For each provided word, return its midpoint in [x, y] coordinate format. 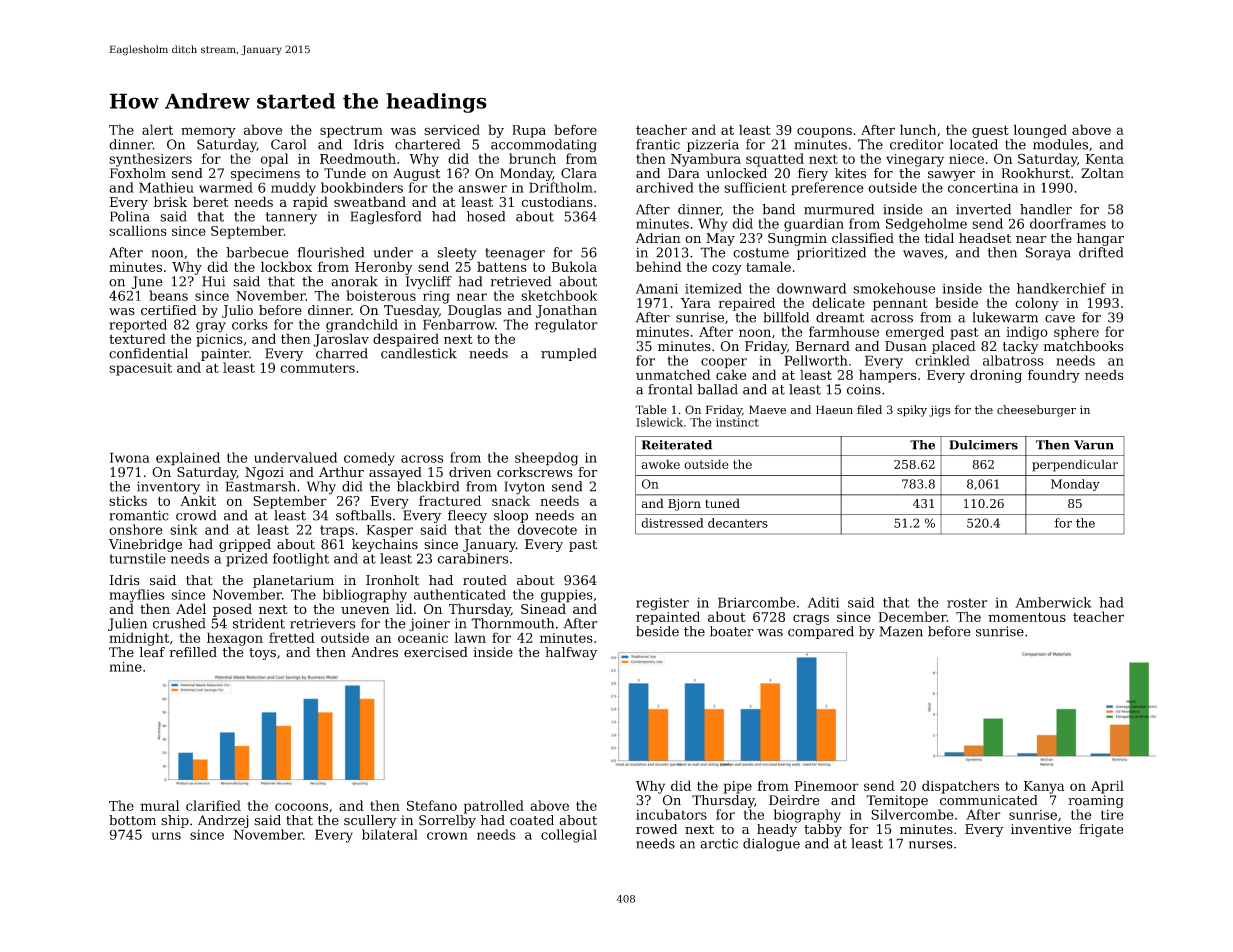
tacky [1020, 347]
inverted [983, 209]
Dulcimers [983, 445]
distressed [672, 523]
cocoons [301, 807]
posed [232, 610]
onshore [136, 529]
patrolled [494, 807]
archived [665, 187]
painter [225, 354]
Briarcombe [756, 602]
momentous [1027, 617]
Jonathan [566, 311]
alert [157, 129]
